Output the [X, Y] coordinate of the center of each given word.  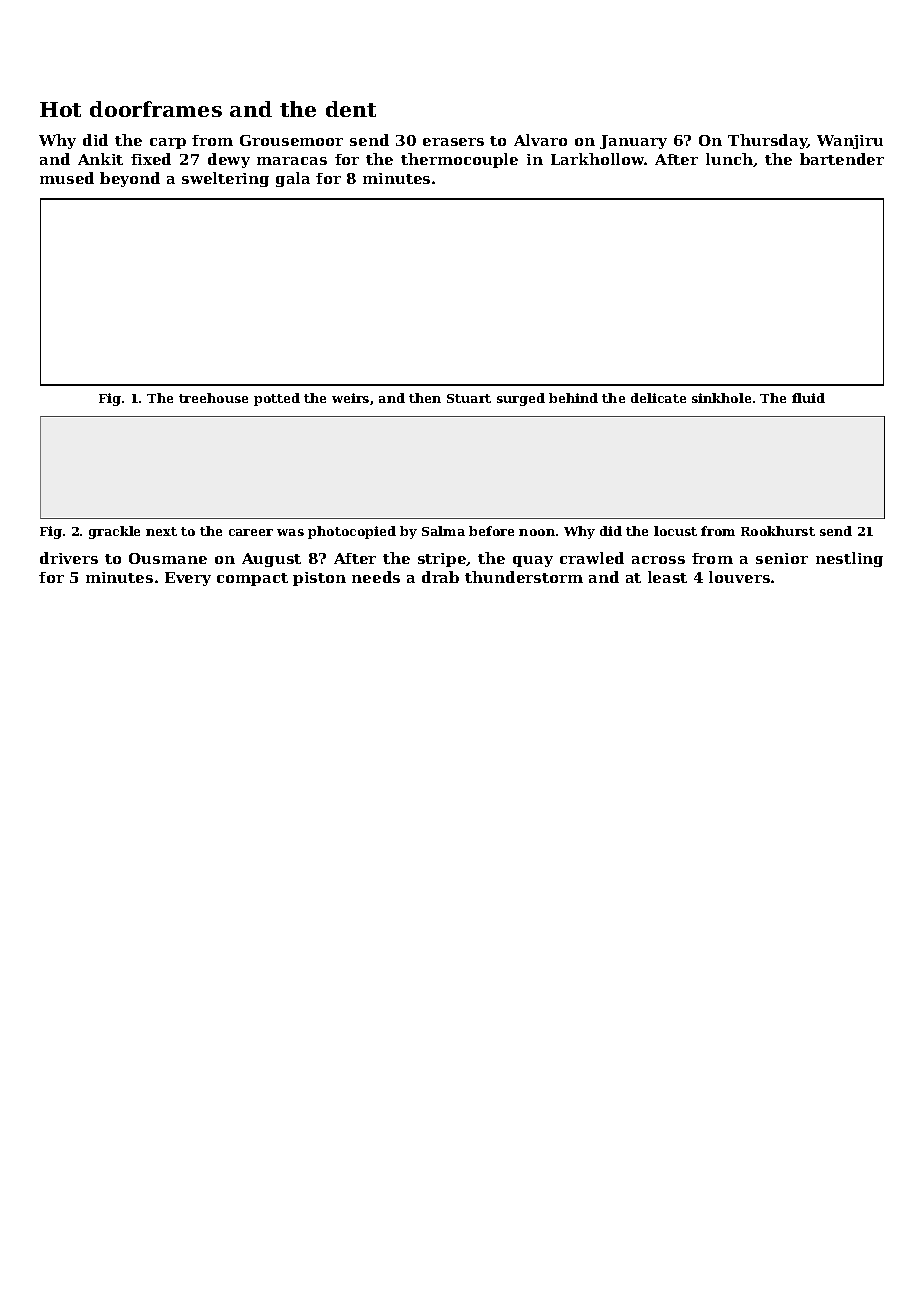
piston [319, 579]
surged [521, 399]
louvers [739, 577]
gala [293, 179]
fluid [808, 398]
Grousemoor [291, 140]
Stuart [469, 398]
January [633, 142]
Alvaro [540, 140]
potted [277, 399]
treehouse [213, 398]
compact [252, 579]
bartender [842, 159]
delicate [658, 398]
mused [67, 178]
